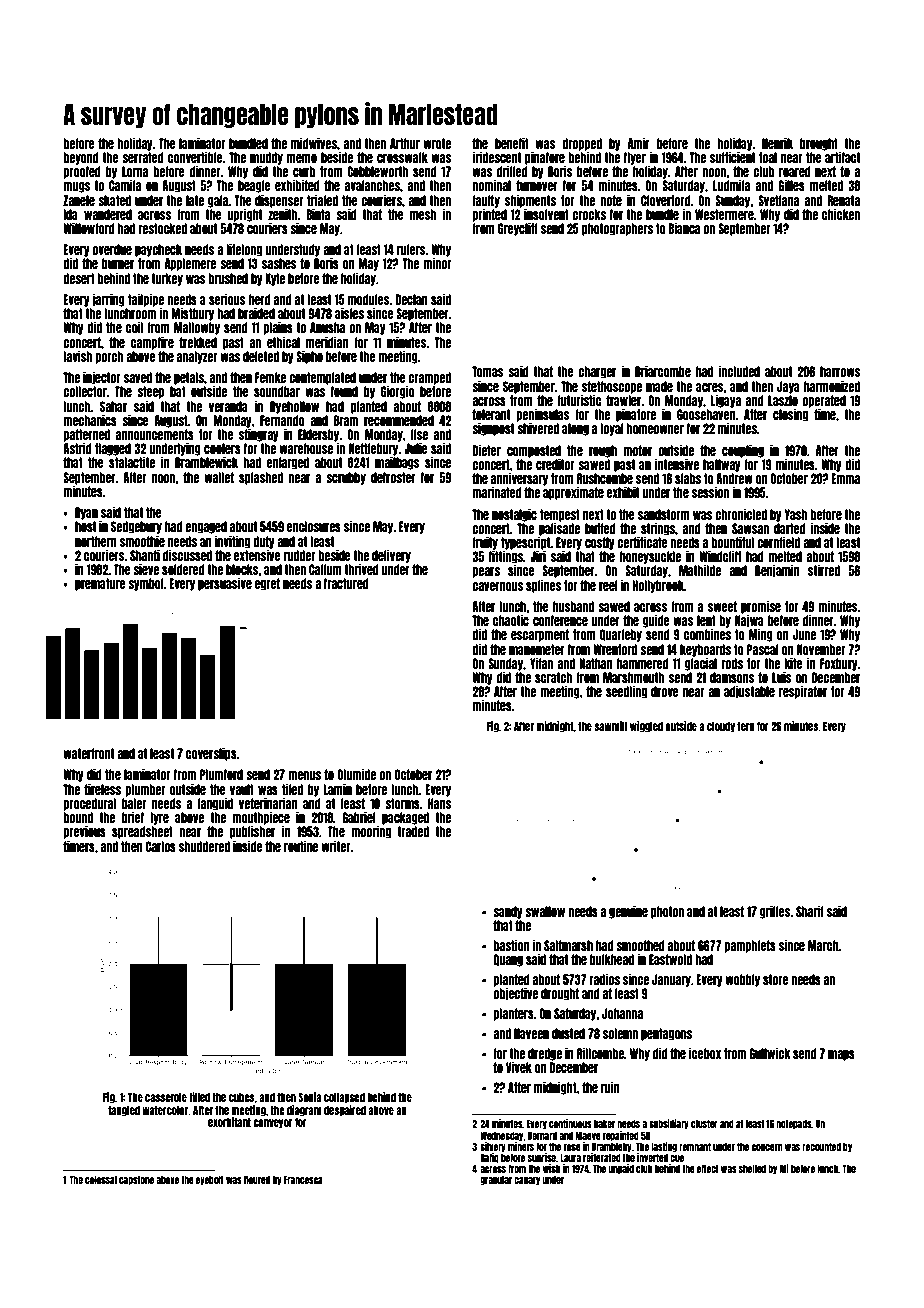 This page has width=924, height=1308. Describe the element at coordinates (101, 1180) in the page. I see `colossal` at that location.
